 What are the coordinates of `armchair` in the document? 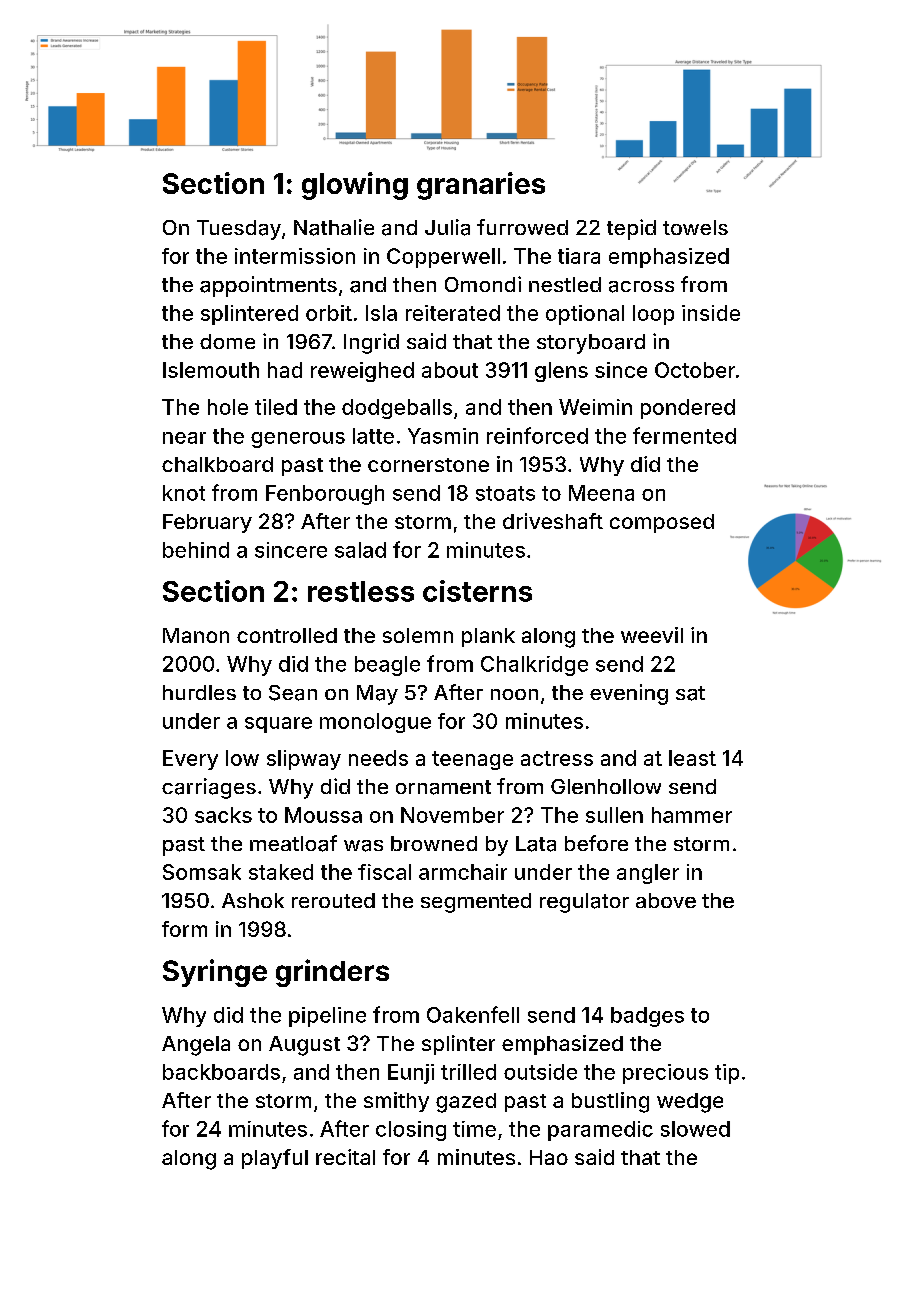 It's located at (463, 872).
